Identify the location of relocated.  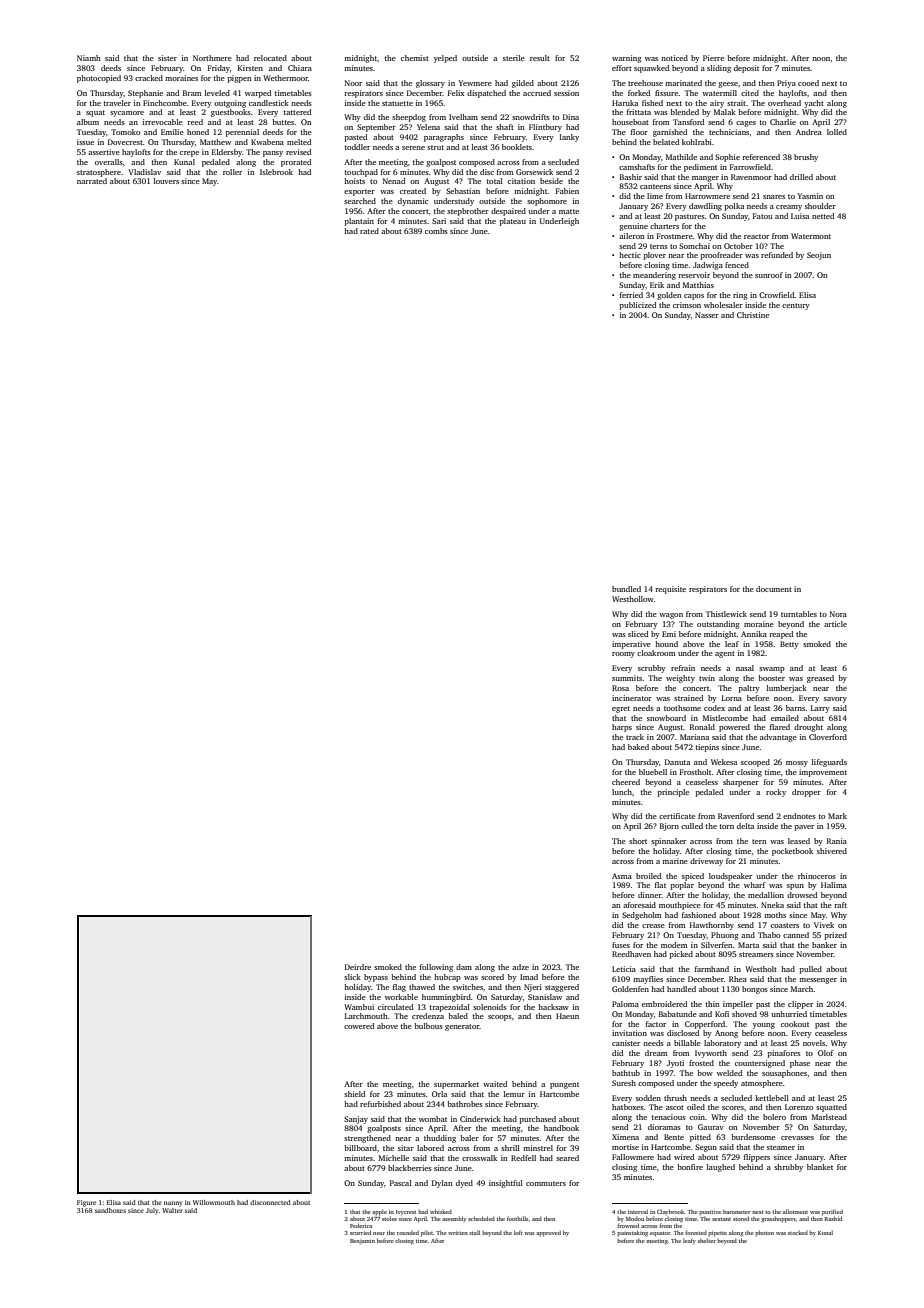
(270, 58).
